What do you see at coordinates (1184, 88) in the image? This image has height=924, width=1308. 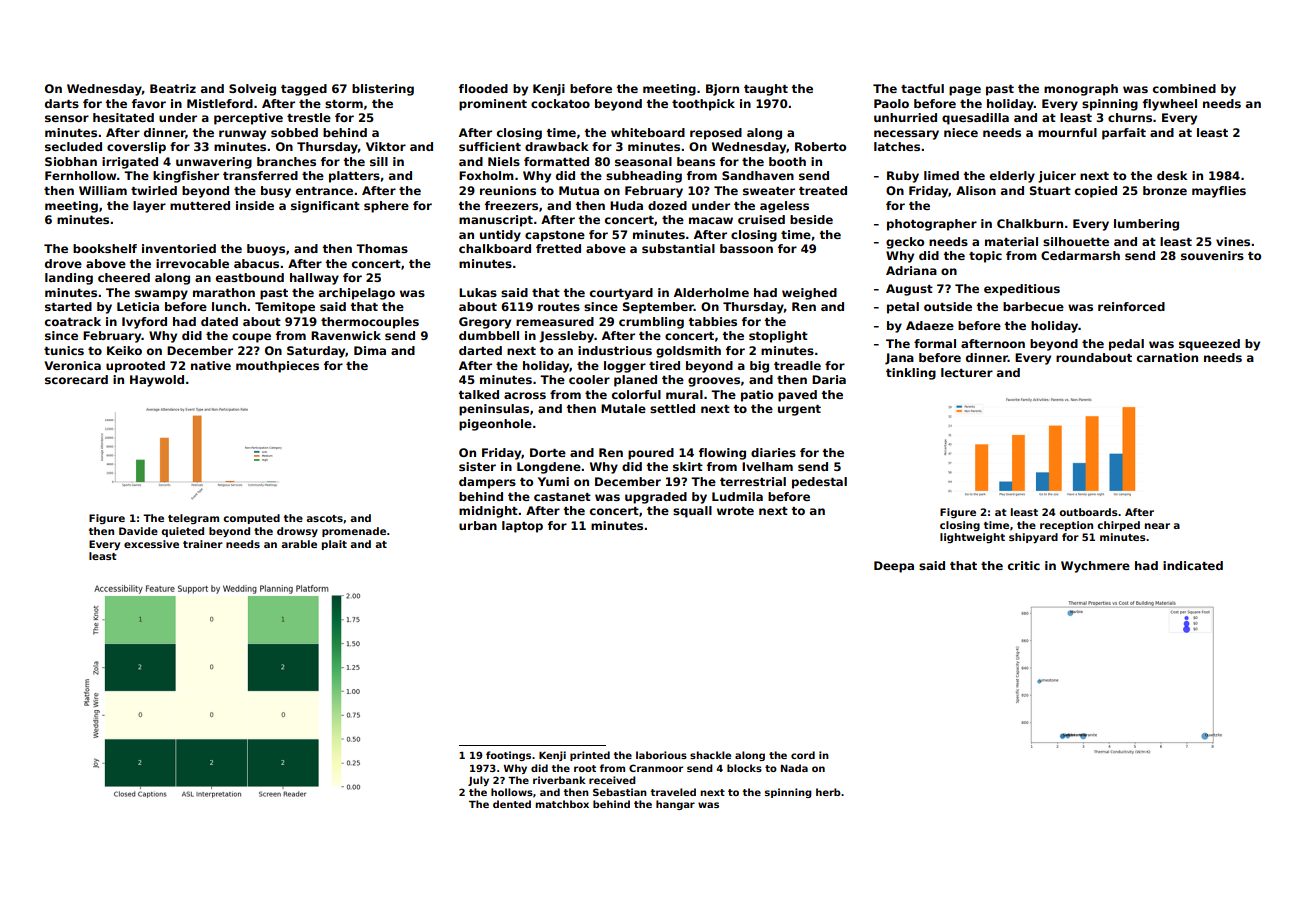 I see `combined` at bounding box center [1184, 88].
